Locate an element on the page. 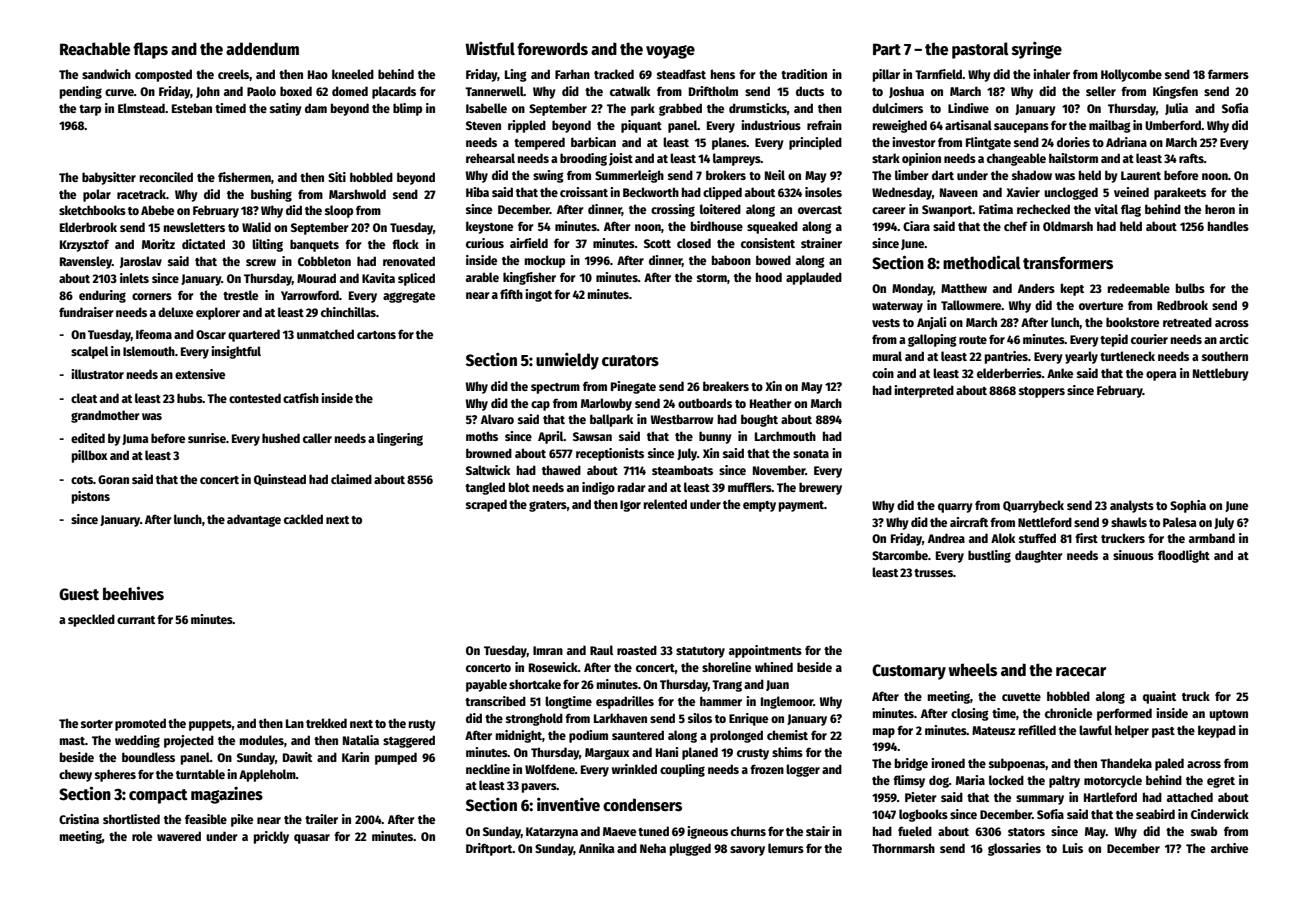  appointments is located at coordinates (765, 651).
